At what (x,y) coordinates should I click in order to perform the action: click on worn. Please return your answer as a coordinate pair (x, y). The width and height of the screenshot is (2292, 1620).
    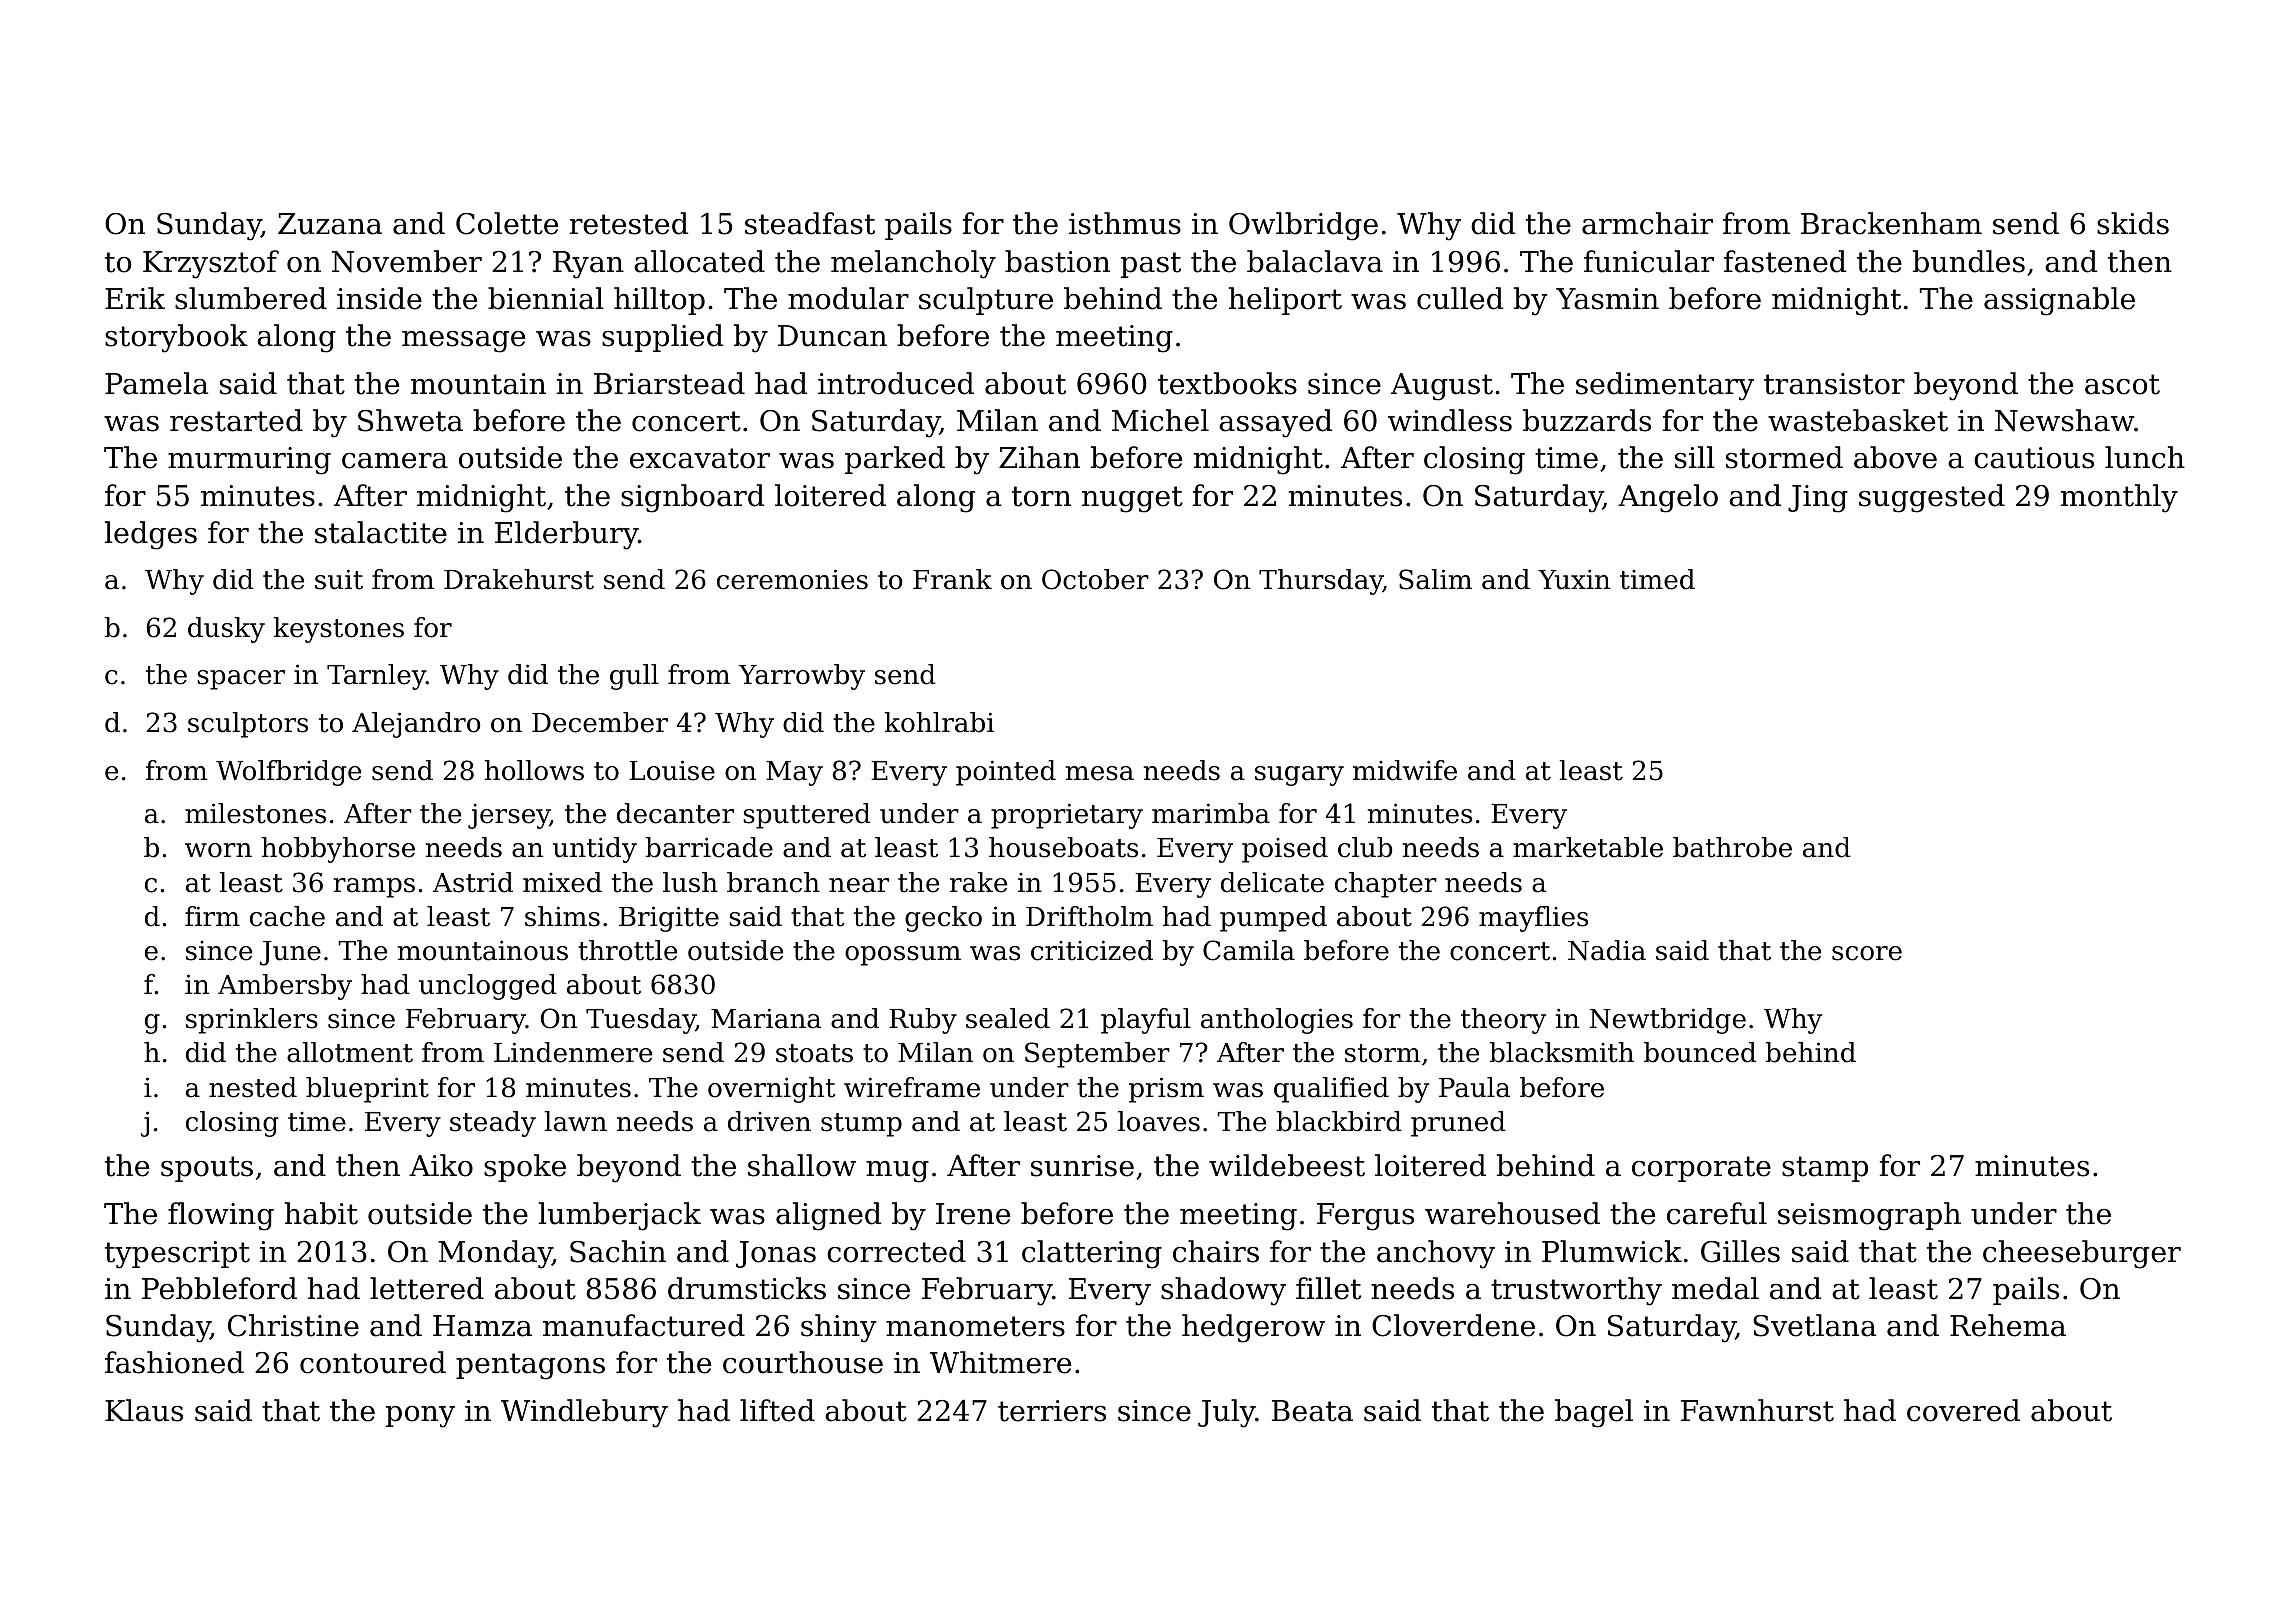
    Looking at the image, I should click on (218, 850).
